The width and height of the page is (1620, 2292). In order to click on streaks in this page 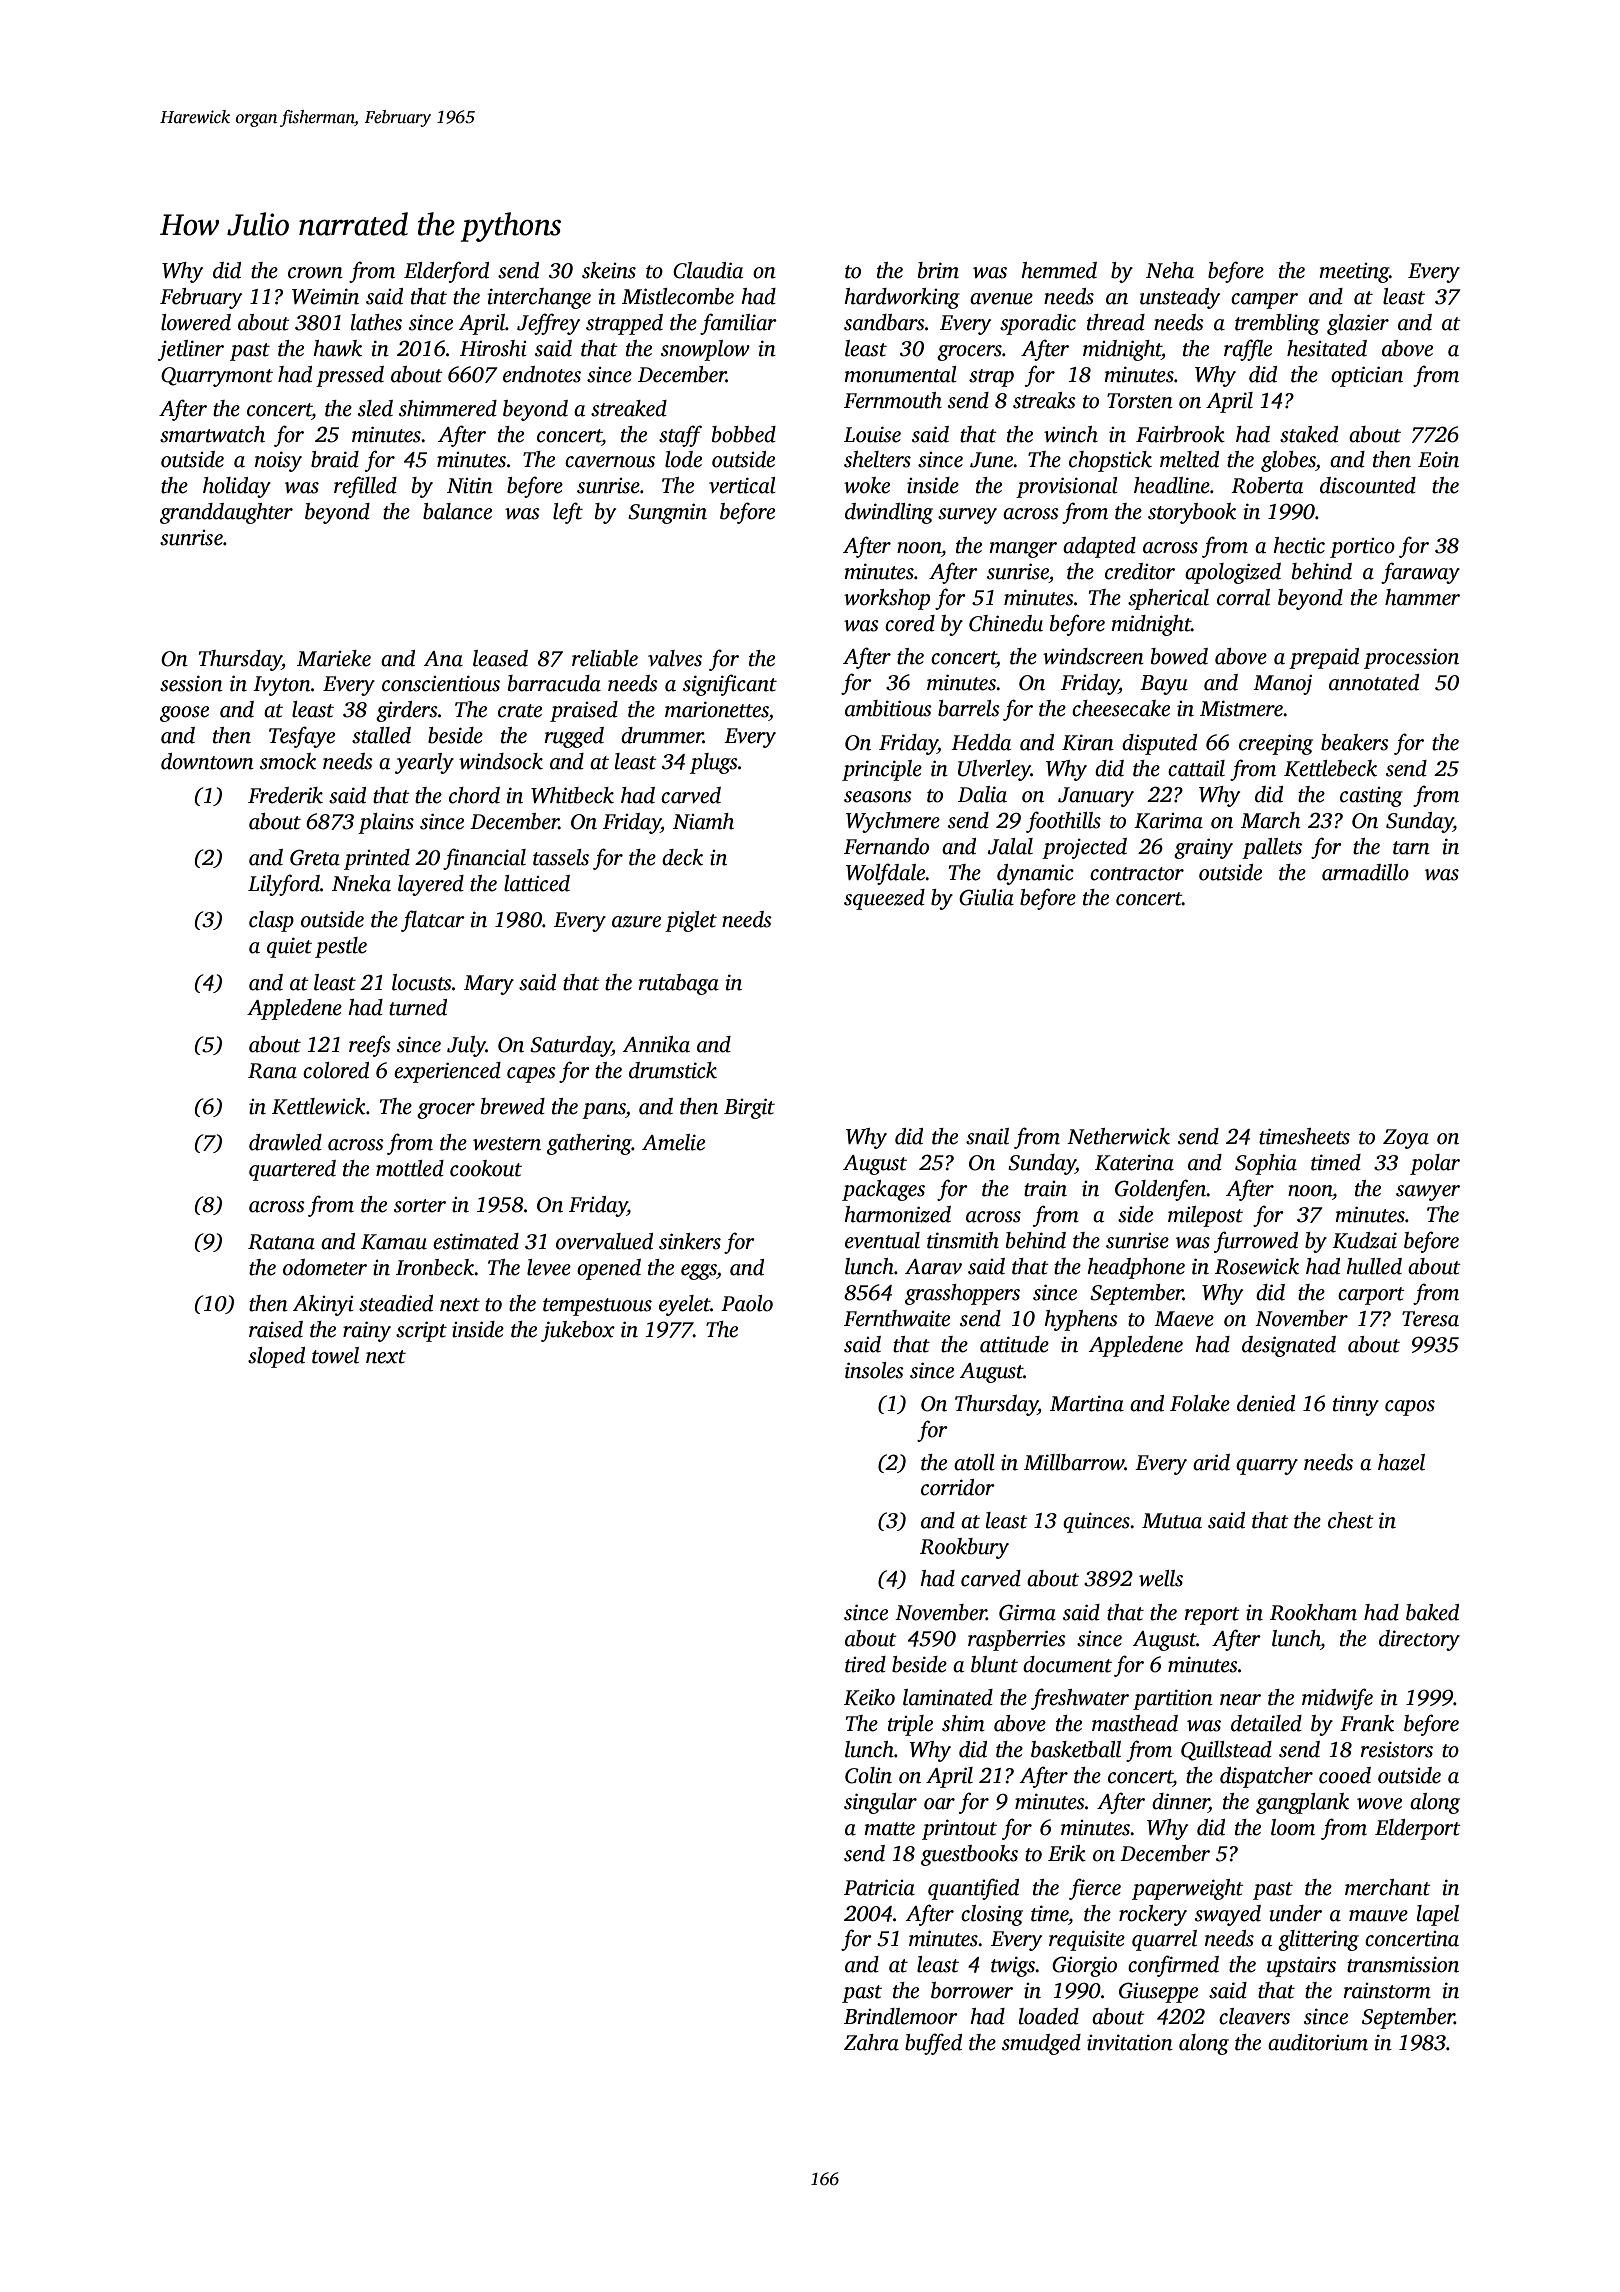, I will do `click(1044, 400)`.
